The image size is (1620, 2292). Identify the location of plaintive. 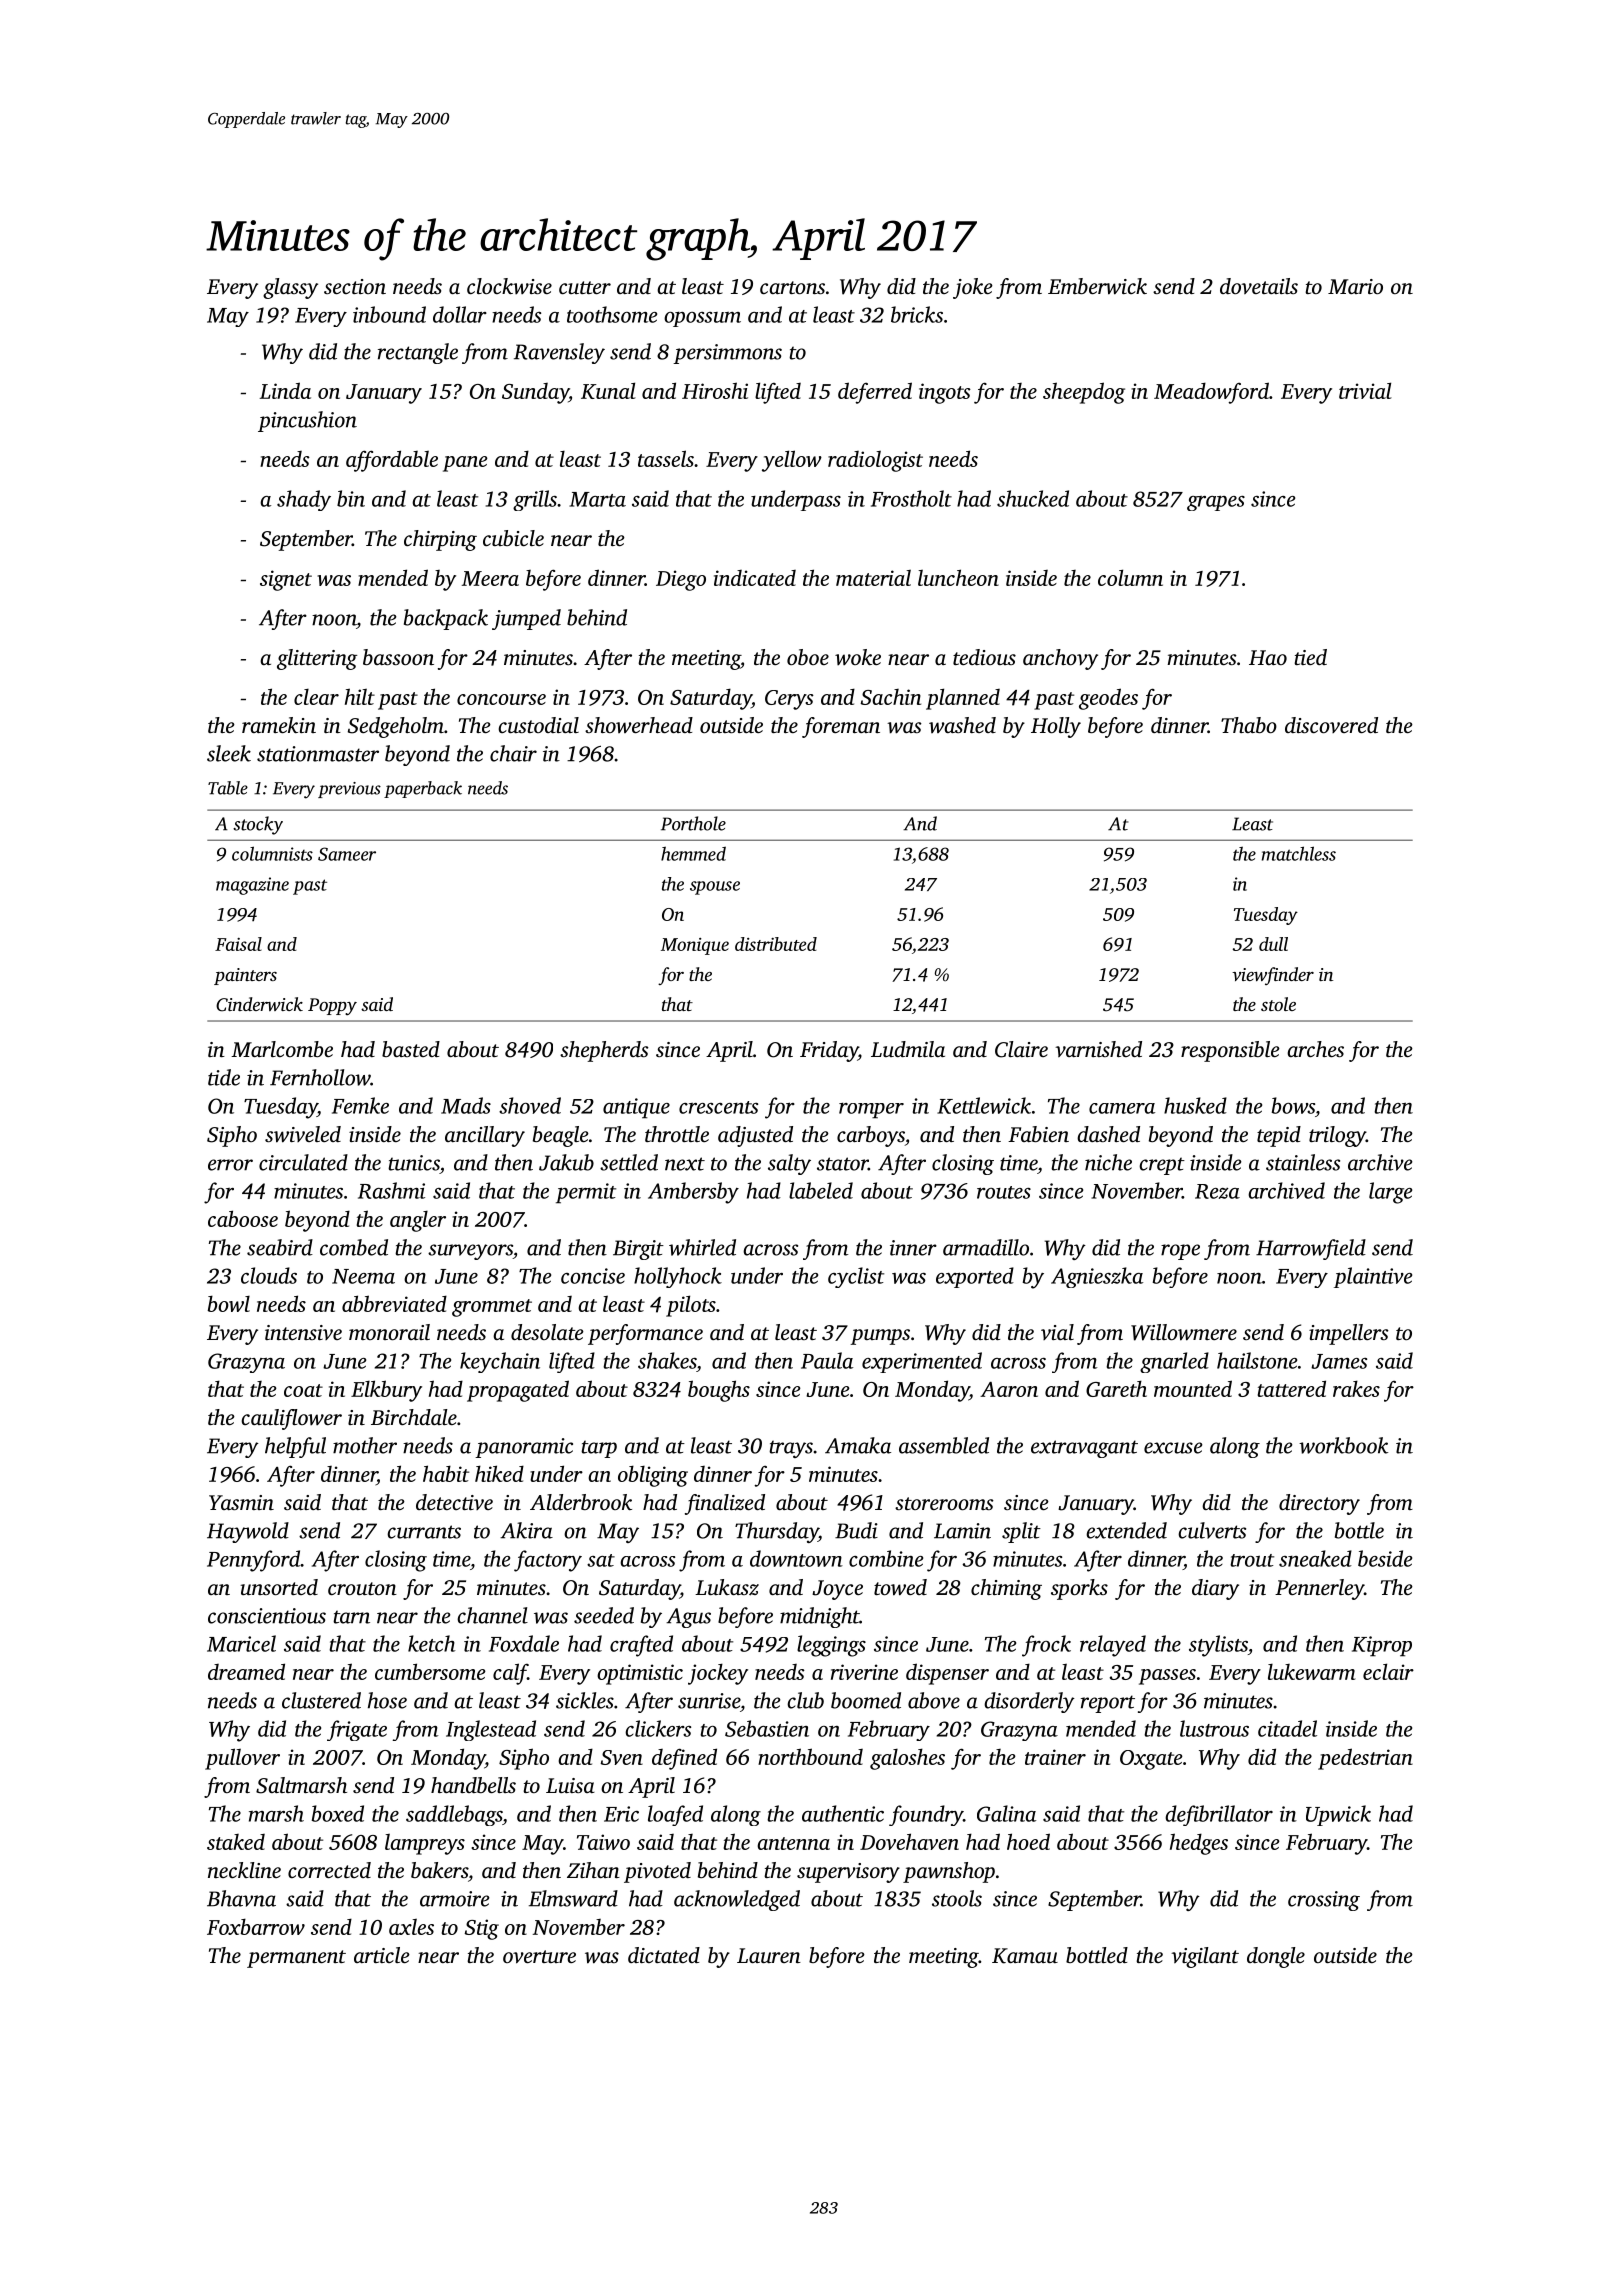
(1373, 1277).
